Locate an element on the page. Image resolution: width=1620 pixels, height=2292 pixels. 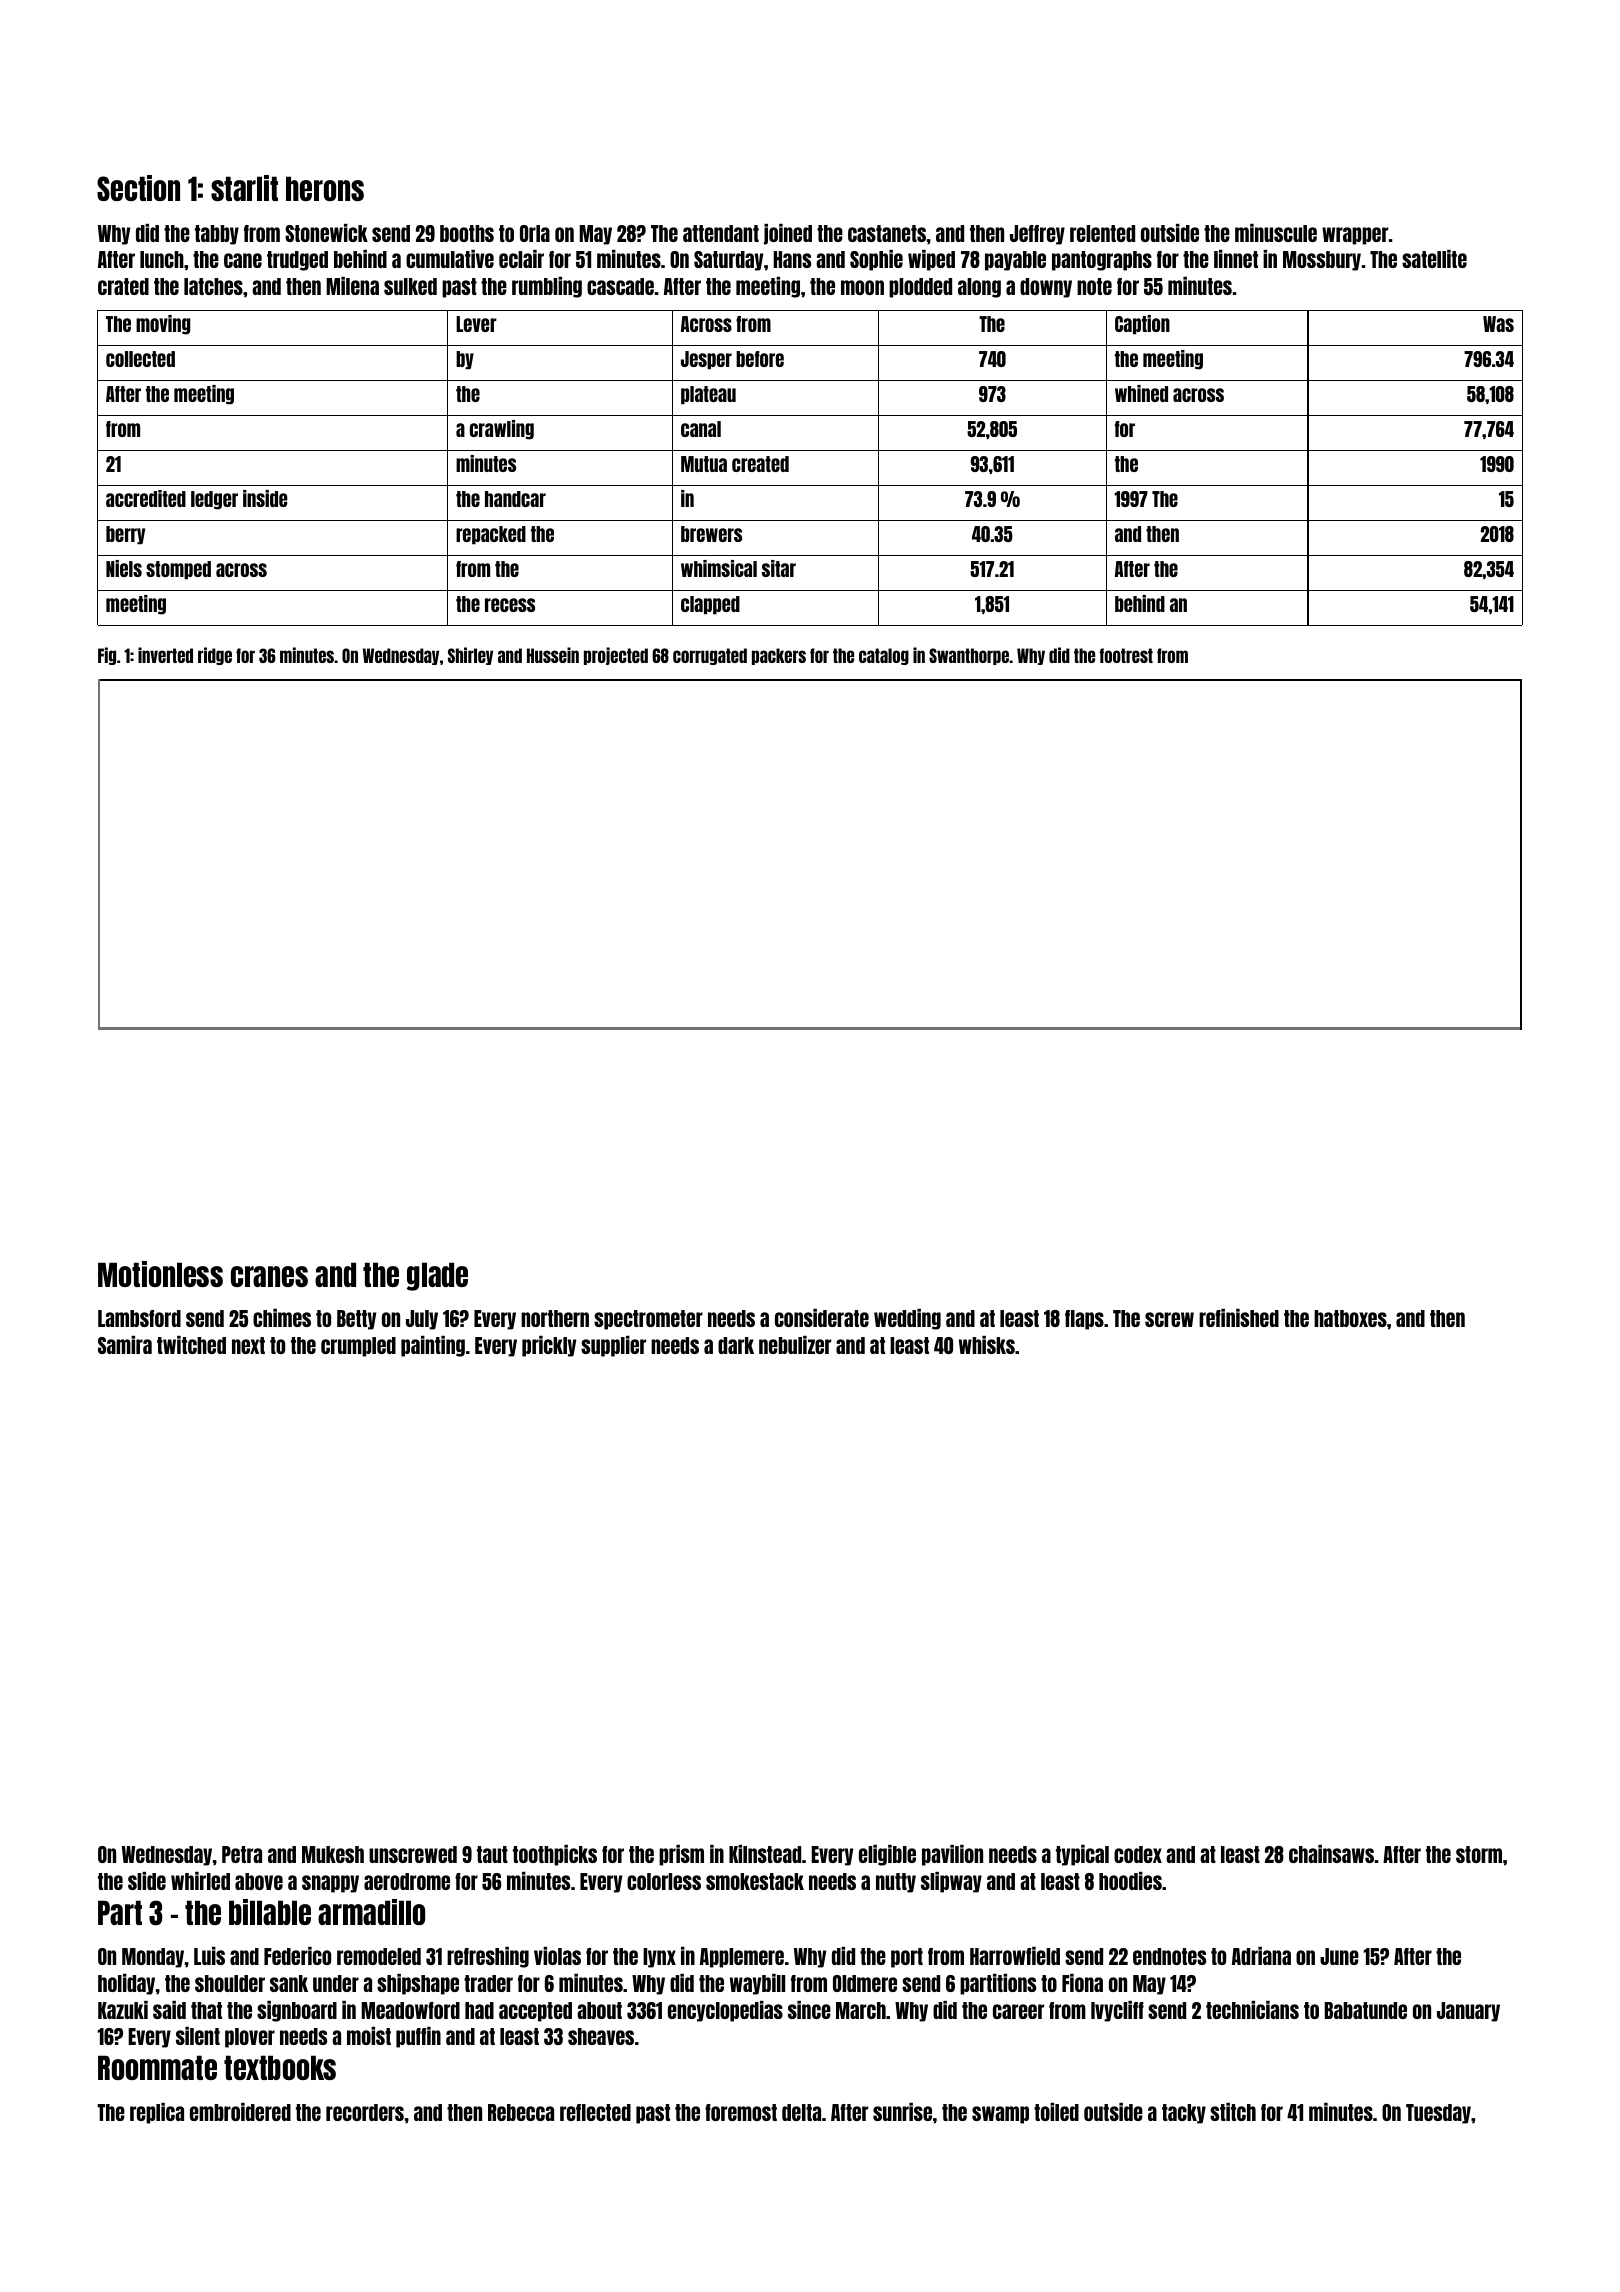
packers is located at coordinates (779, 656).
